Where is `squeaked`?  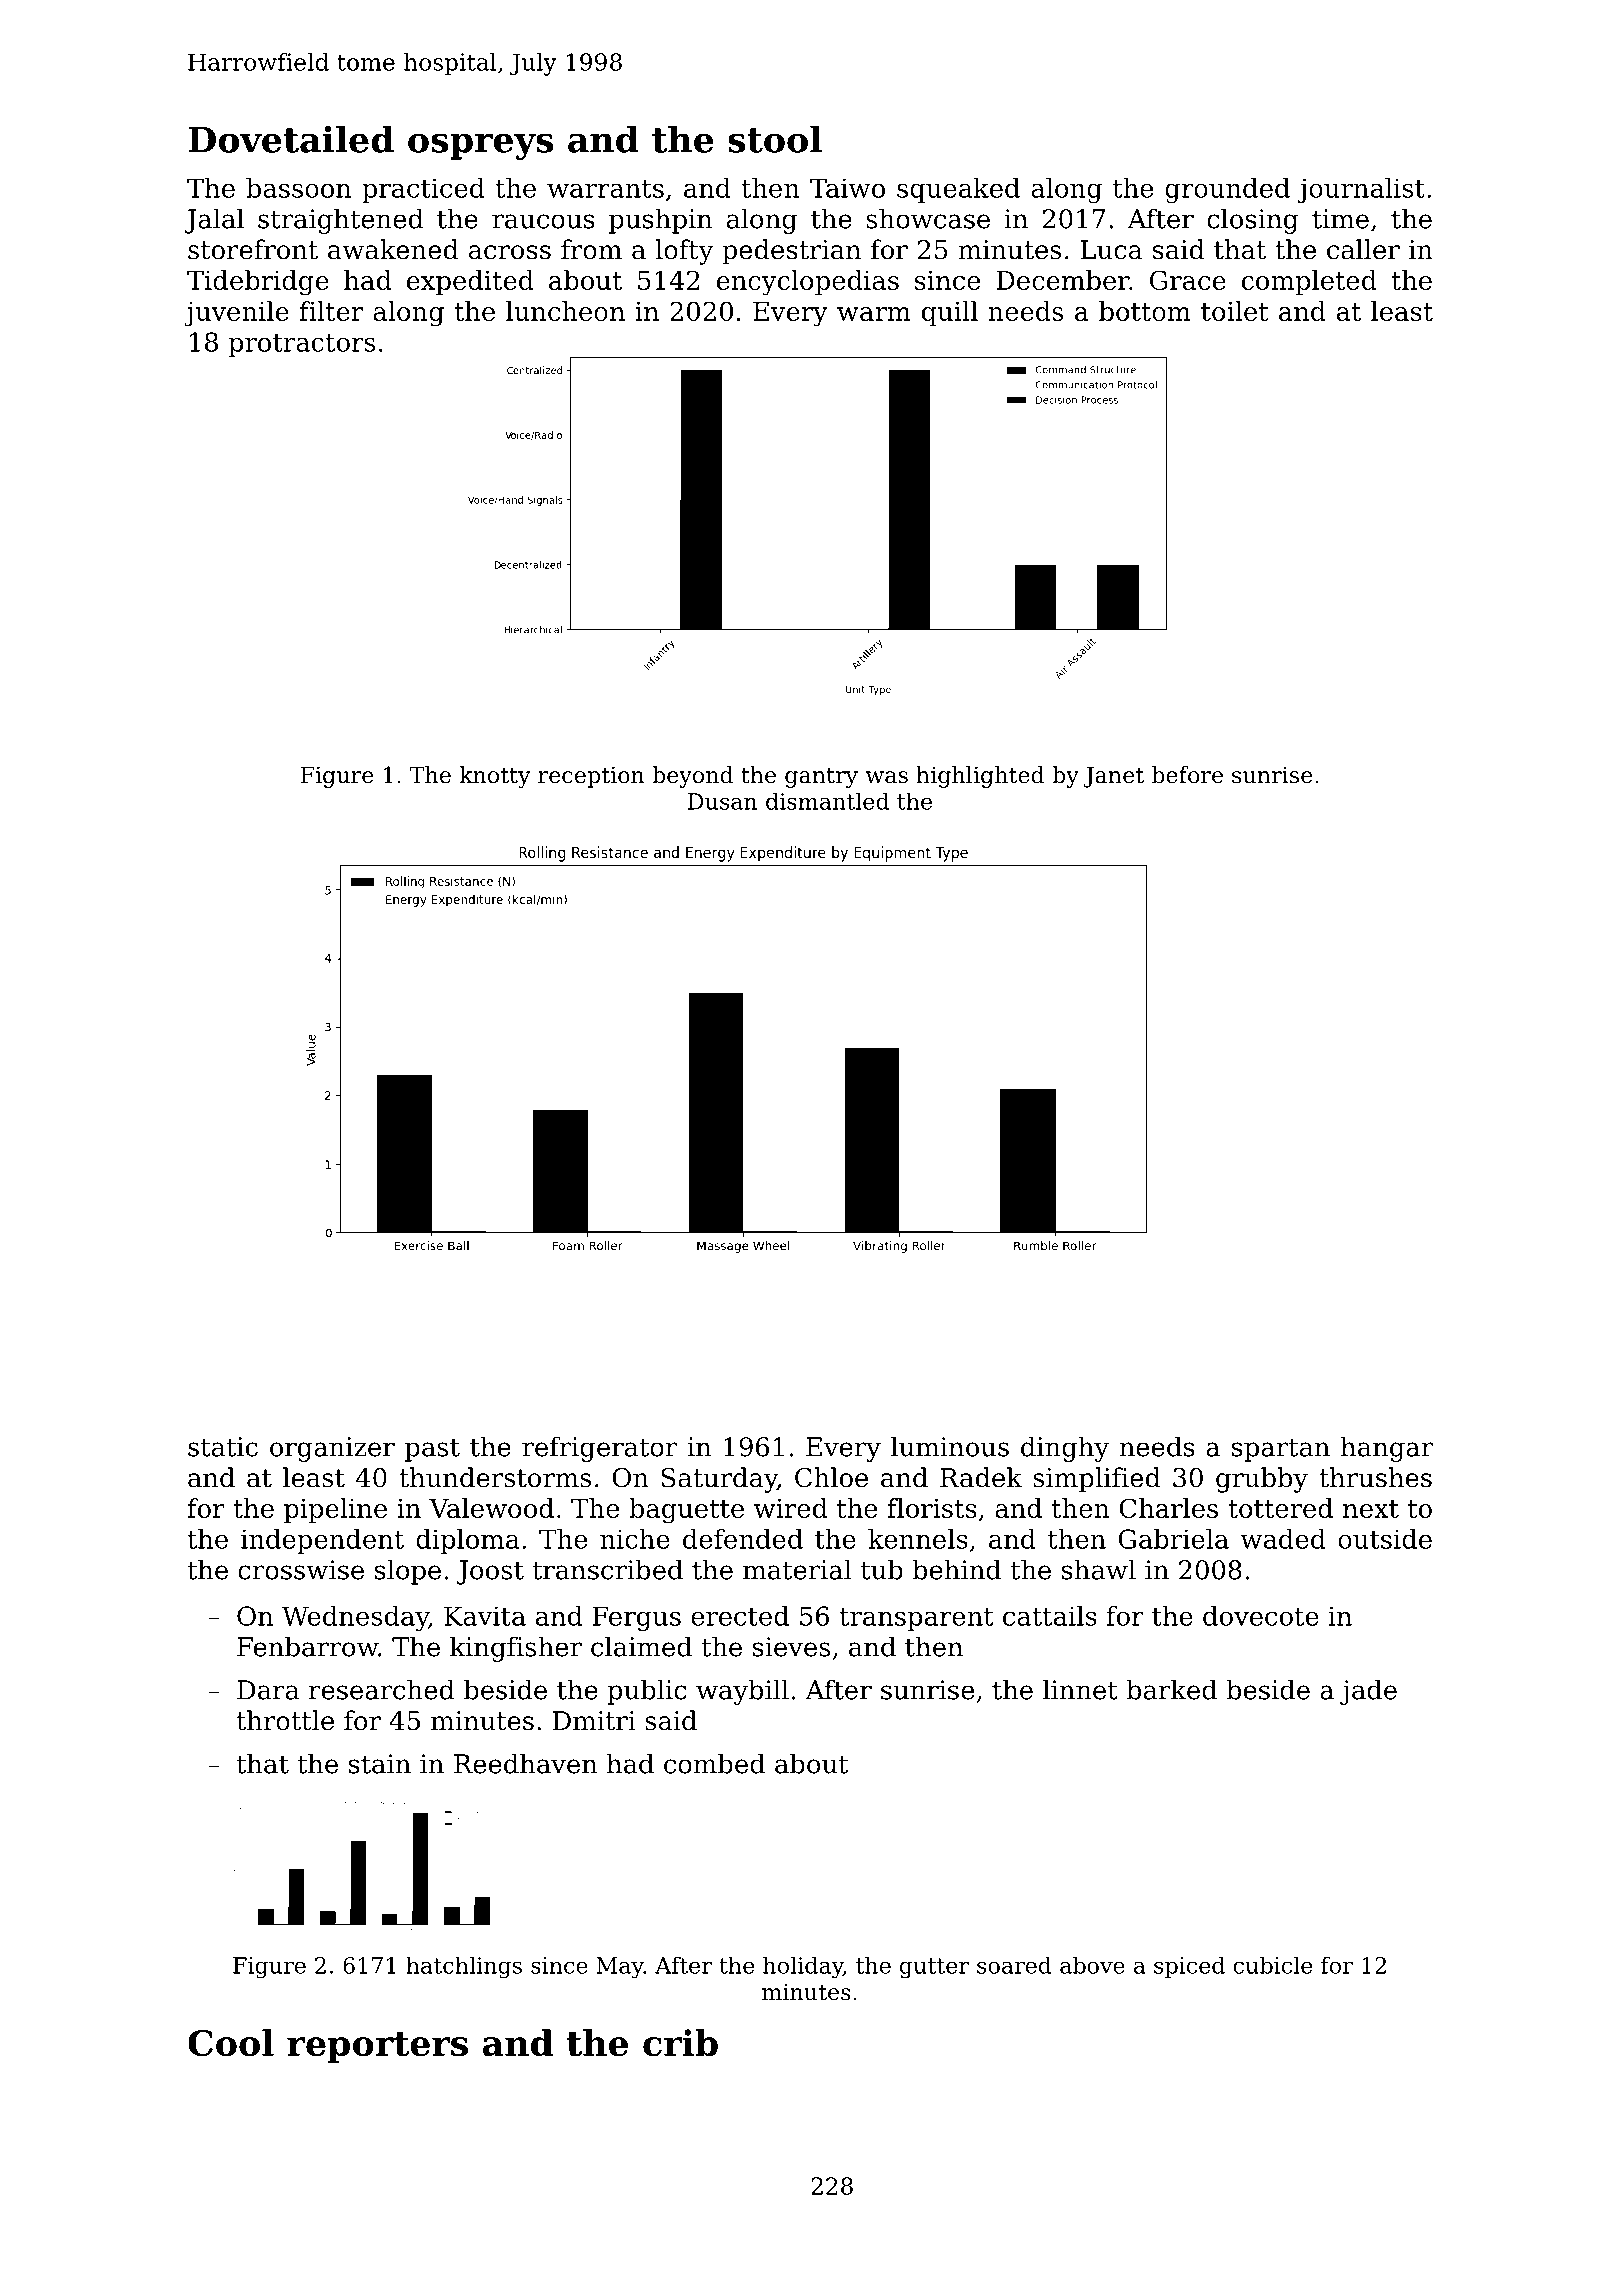
squeaked is located at coordinates (958, 190).
